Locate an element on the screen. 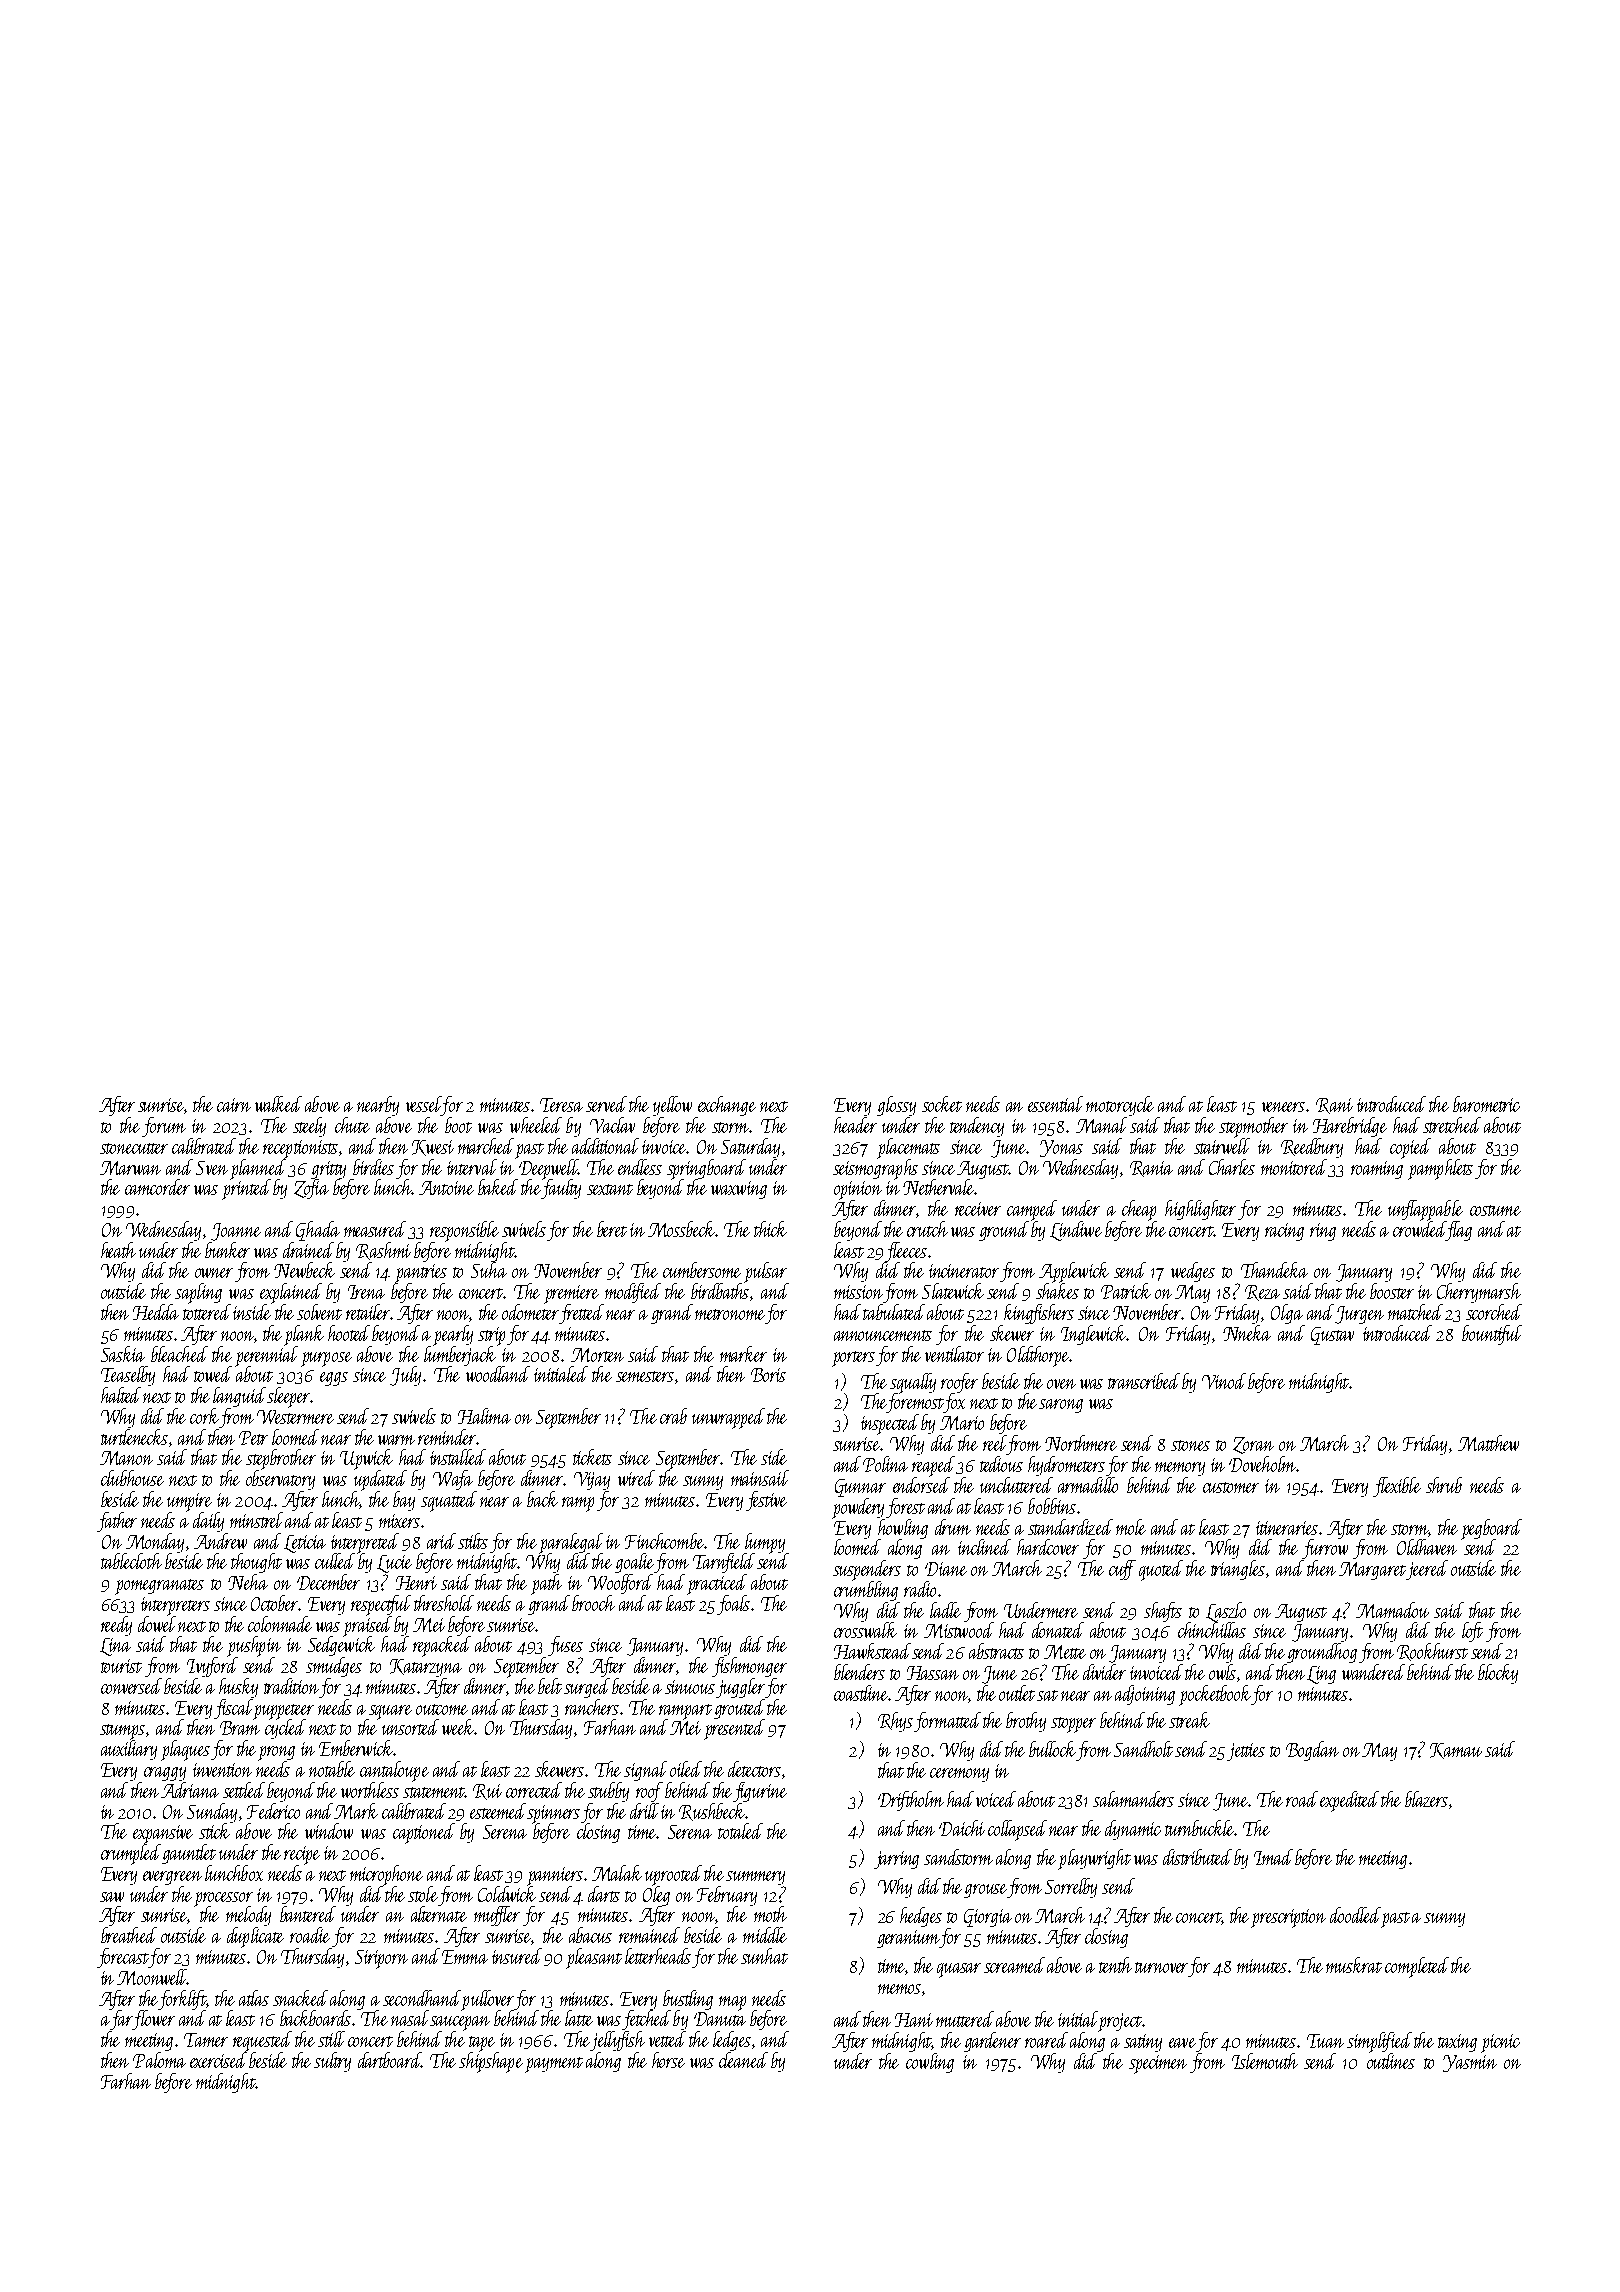  threshold is located at coordinates (444, 1603).
